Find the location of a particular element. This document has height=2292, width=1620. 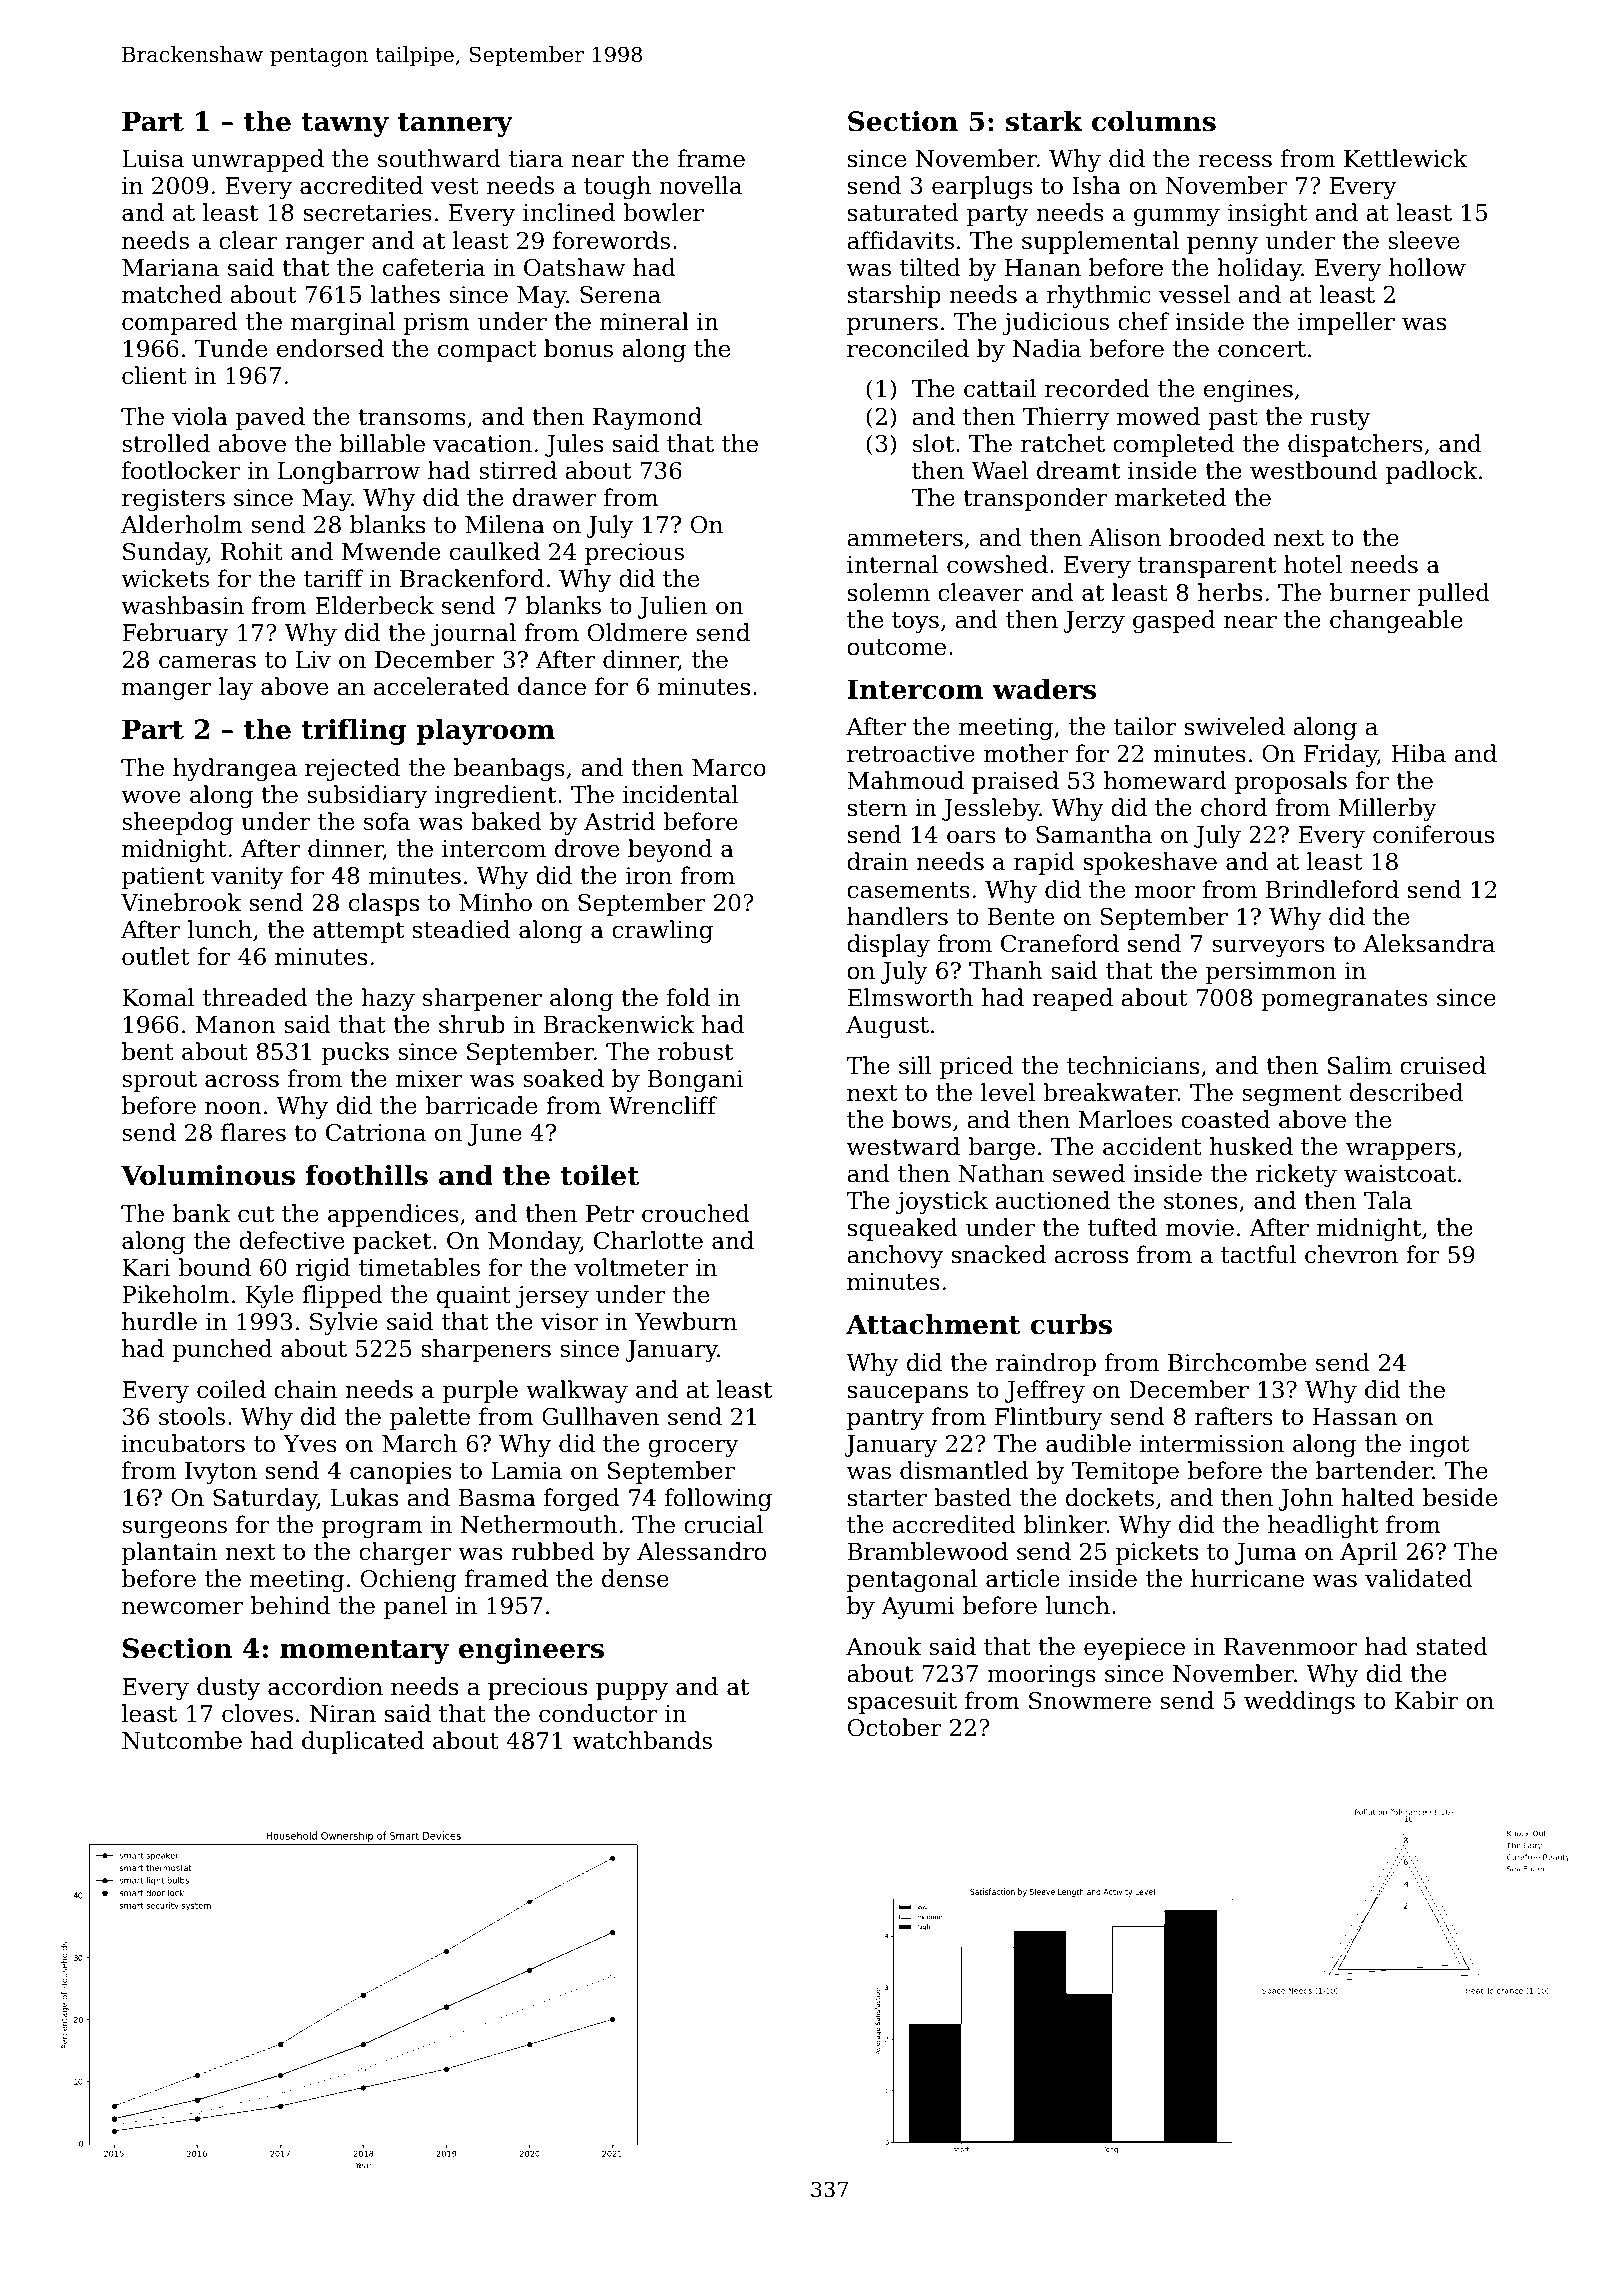

weddings is located at coordinates (1299, 1702).
